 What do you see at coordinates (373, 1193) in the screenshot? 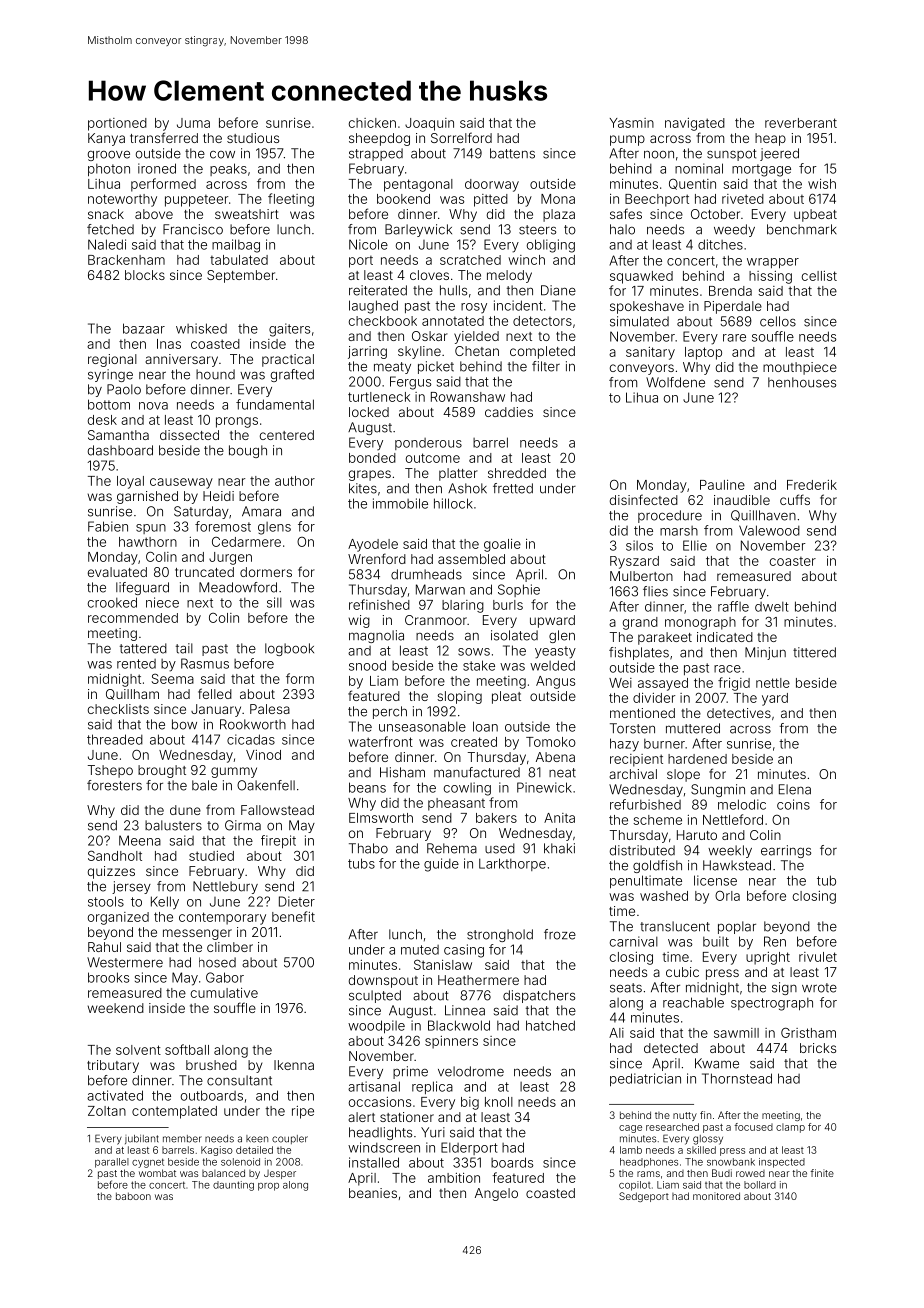
I see `beanies` at bounding box center [373, 1193].
